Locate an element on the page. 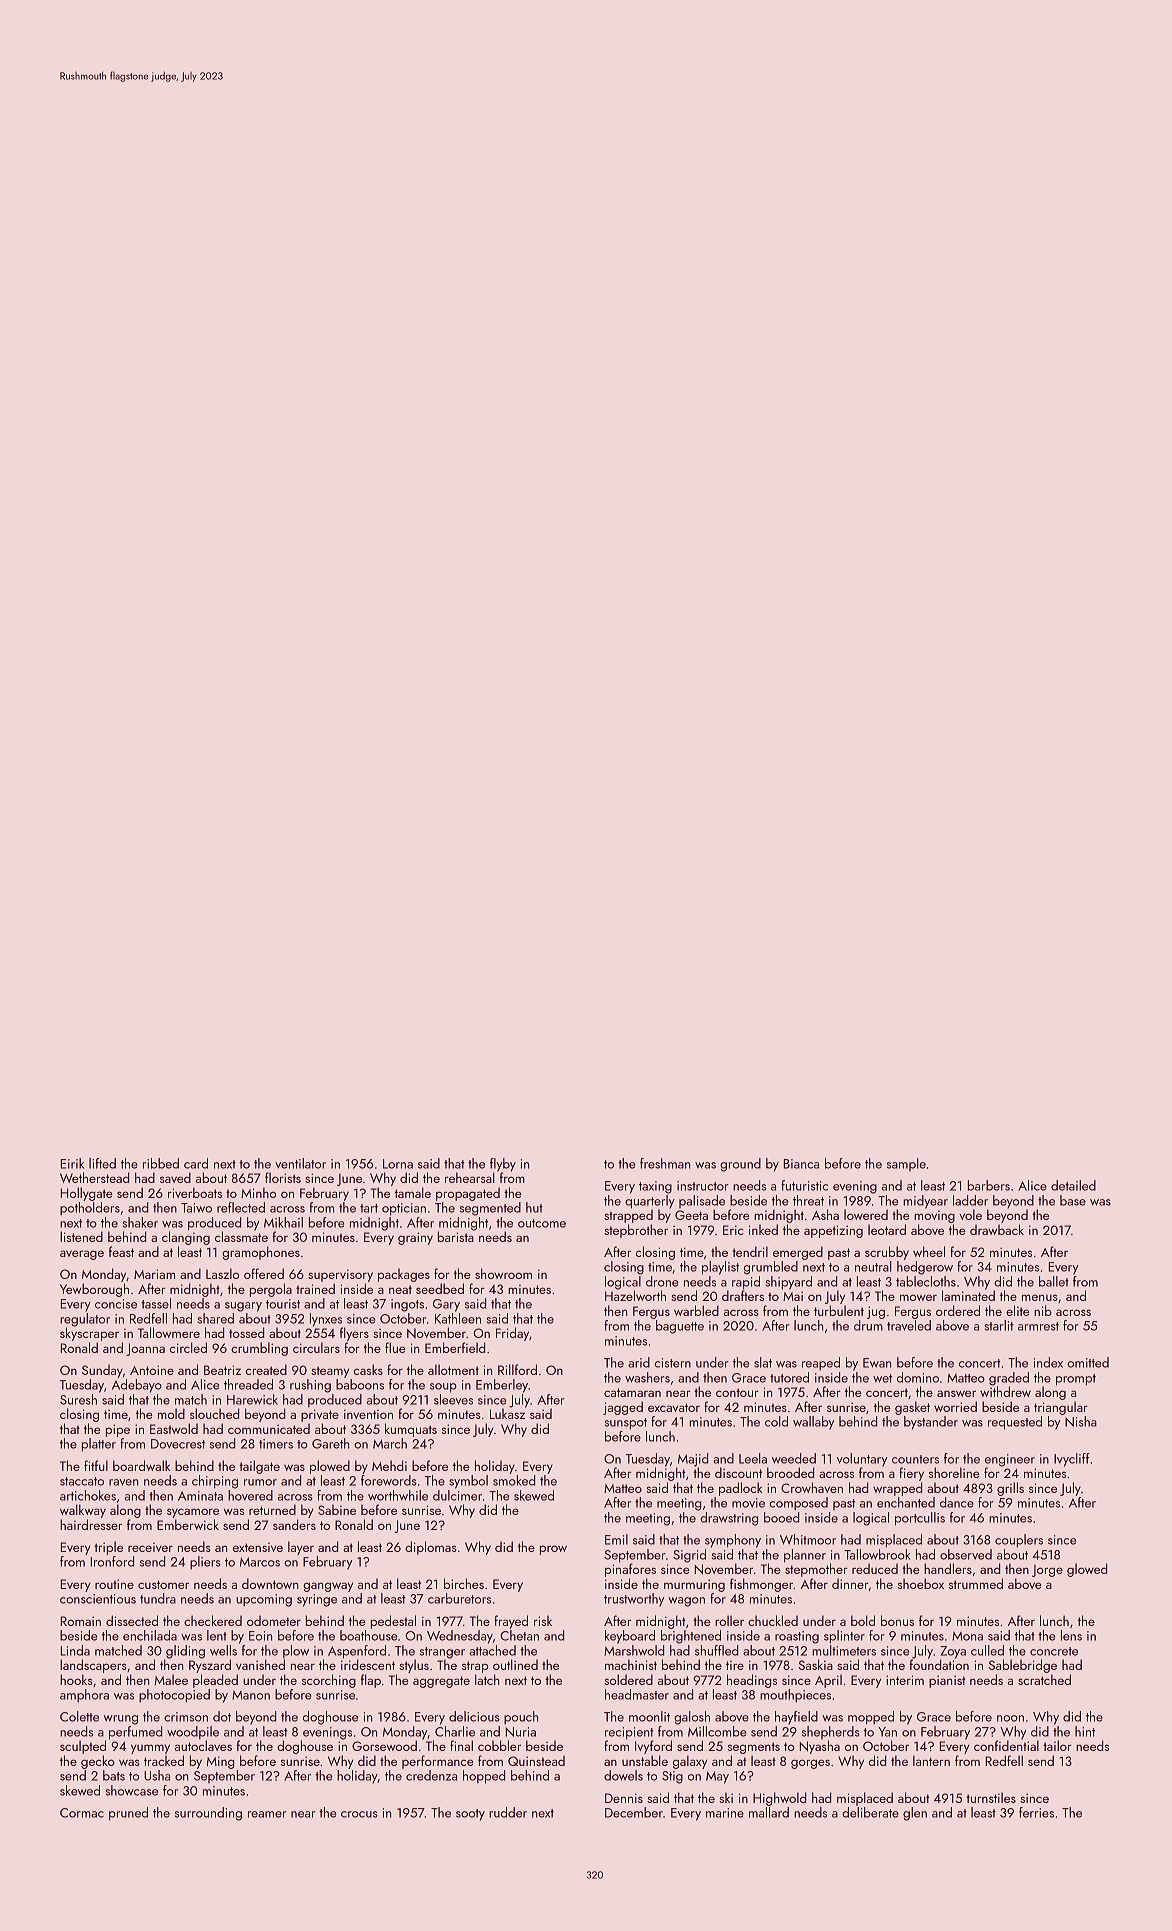  Bianca is located at coordinates (801, 1164).
